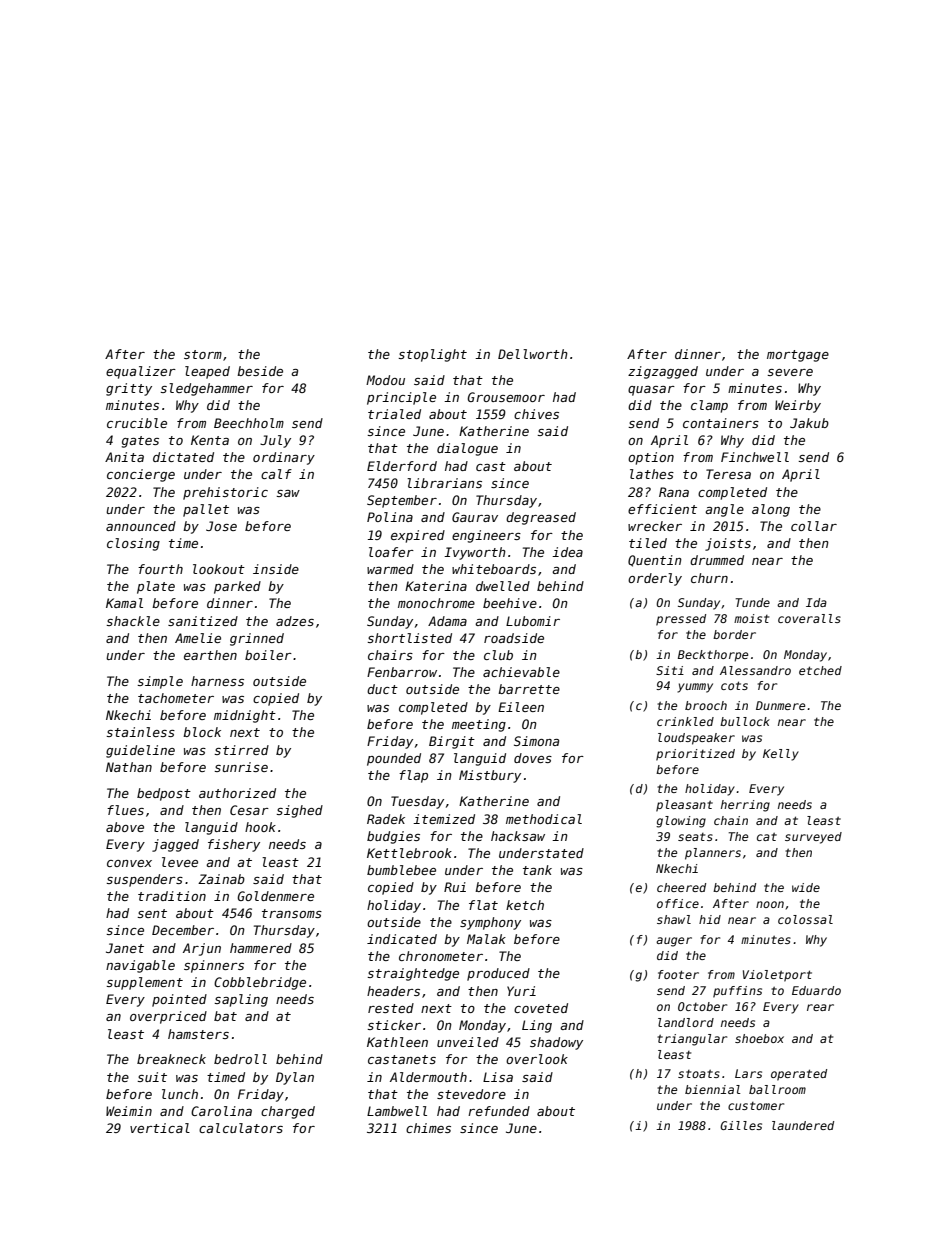 The height and width of the screenshot is (1233, 952). Describe the element at coordinates (805, 919) in the screenshot. I see `colossal` at that location.
